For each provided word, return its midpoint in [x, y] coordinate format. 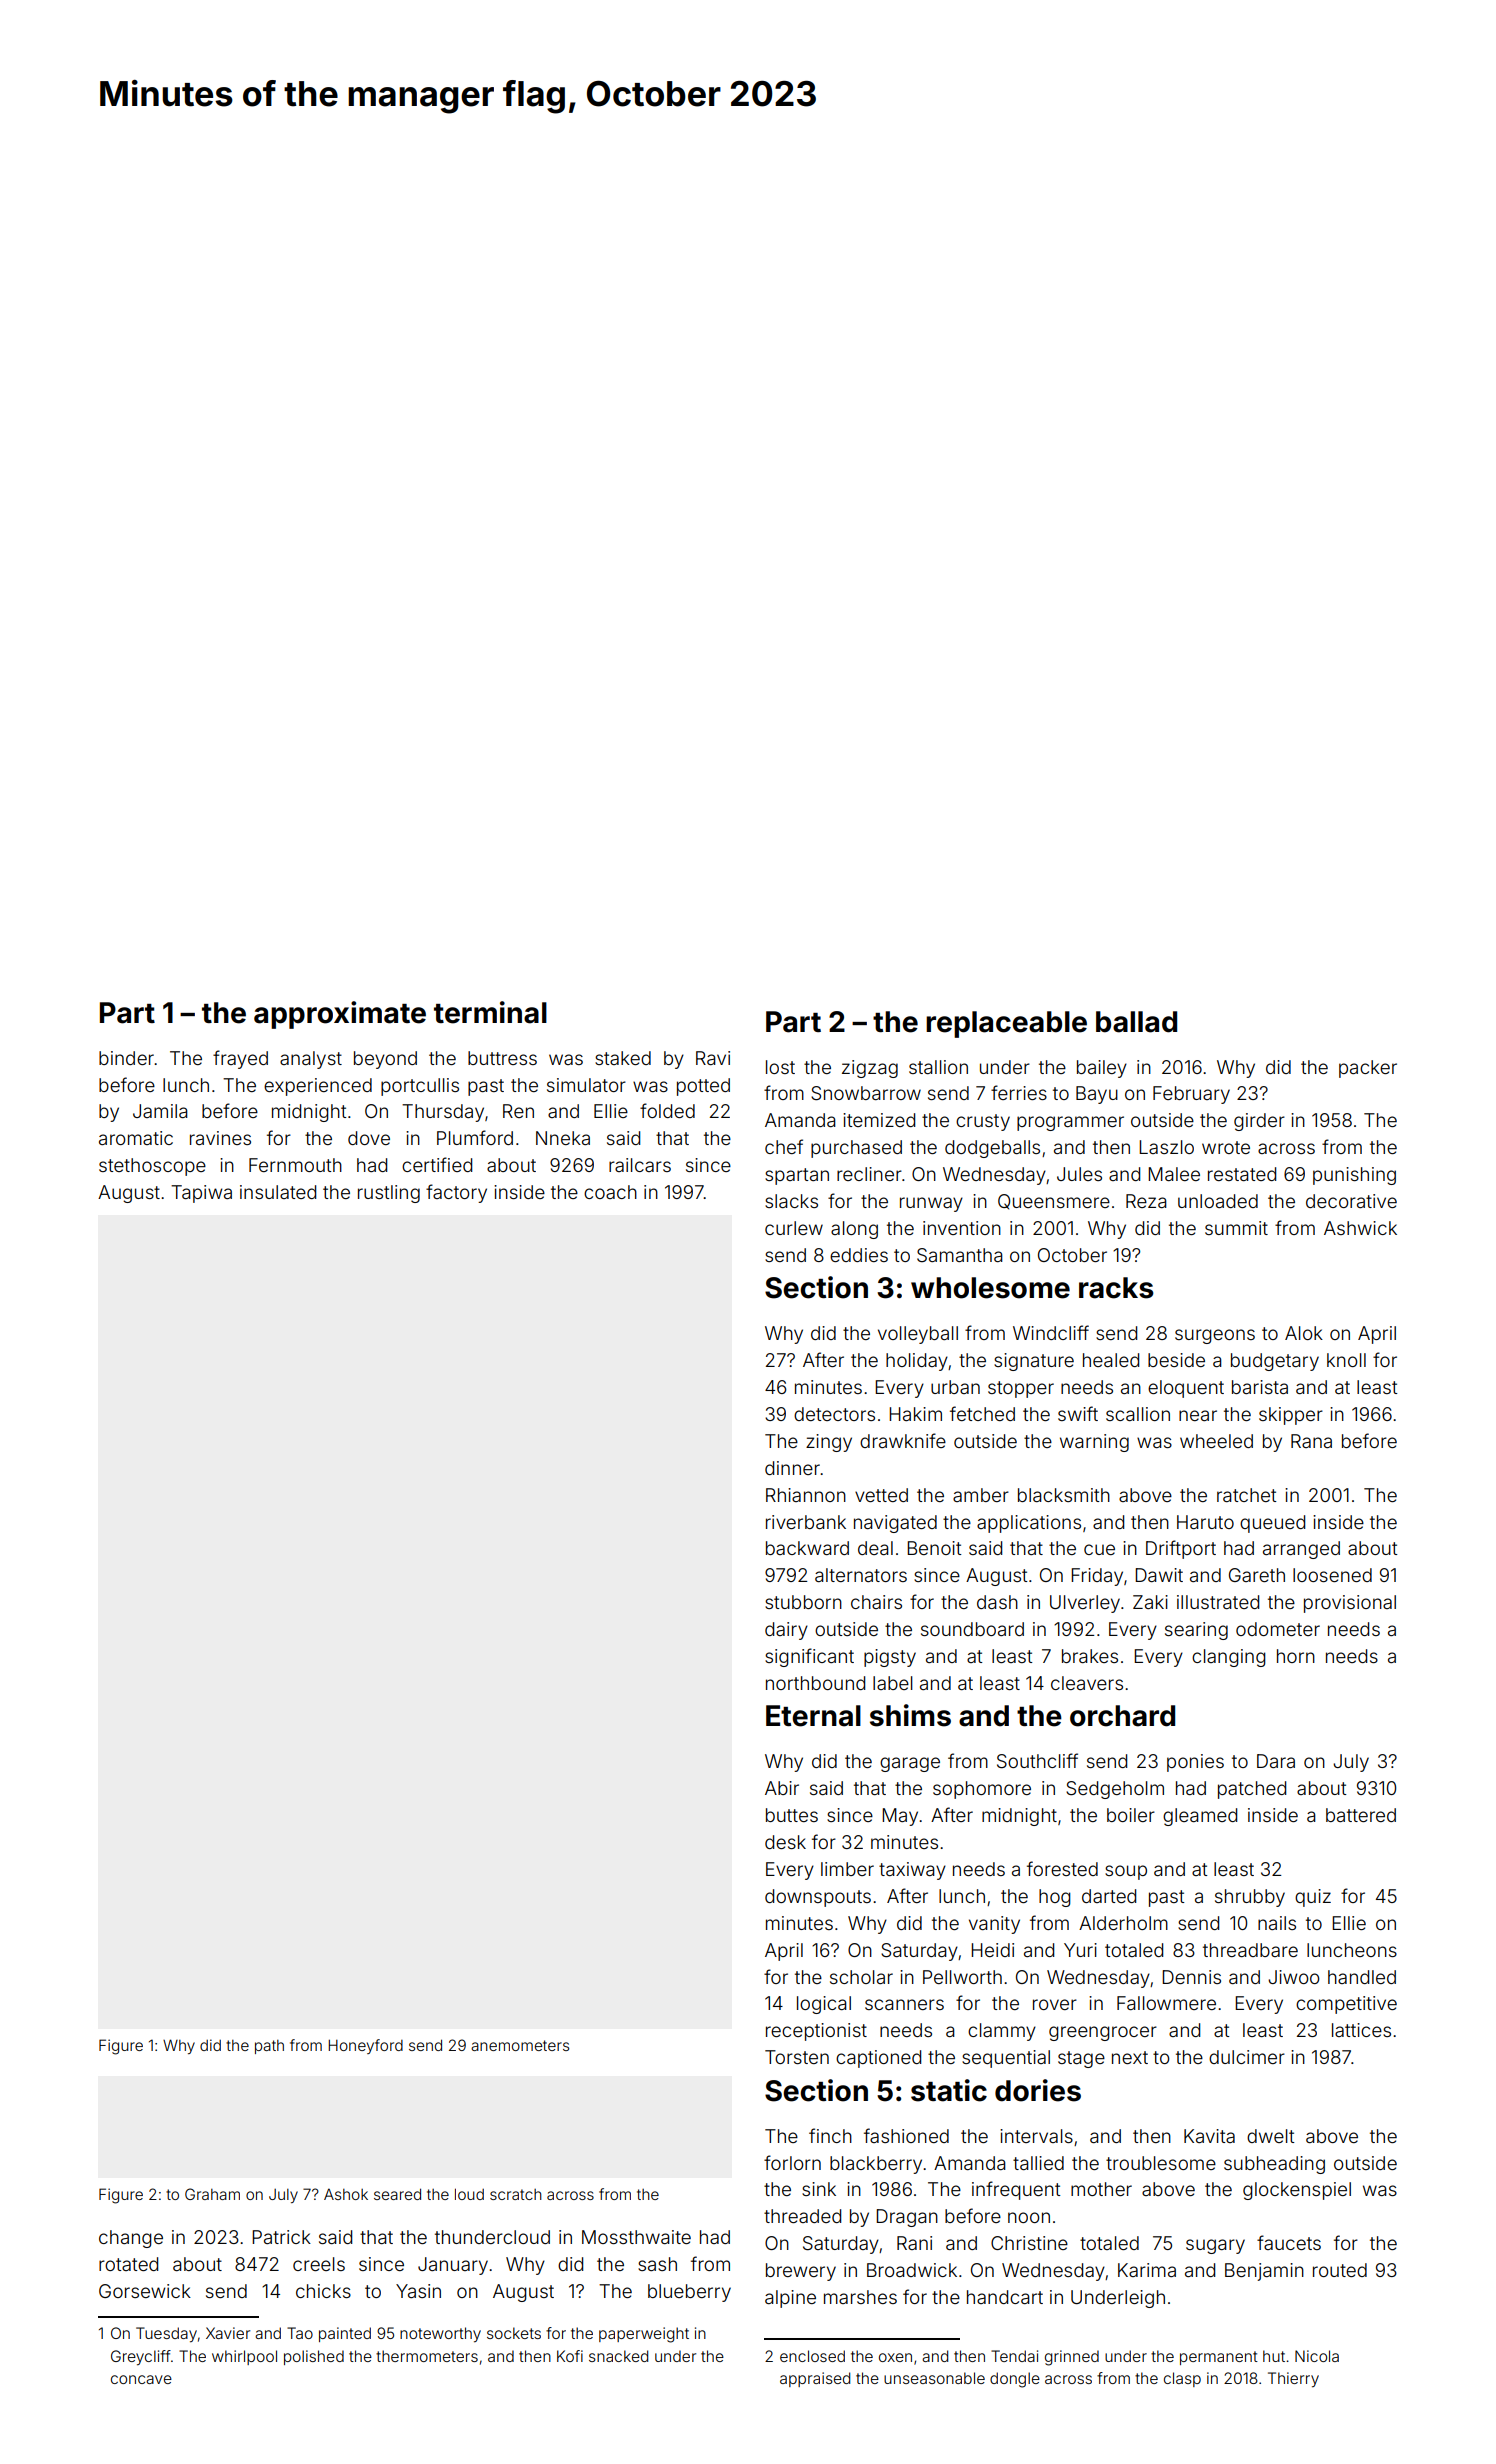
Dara [1276, 1761]
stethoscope [152, 1167]
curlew [794, 1228]
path [269, 2047]
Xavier [228, 2333]
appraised [815, 2379]
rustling [389, 1194]
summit [1236, 1228]
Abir [782, 1788]
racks [1116, 1288]
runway [931, 1204]
